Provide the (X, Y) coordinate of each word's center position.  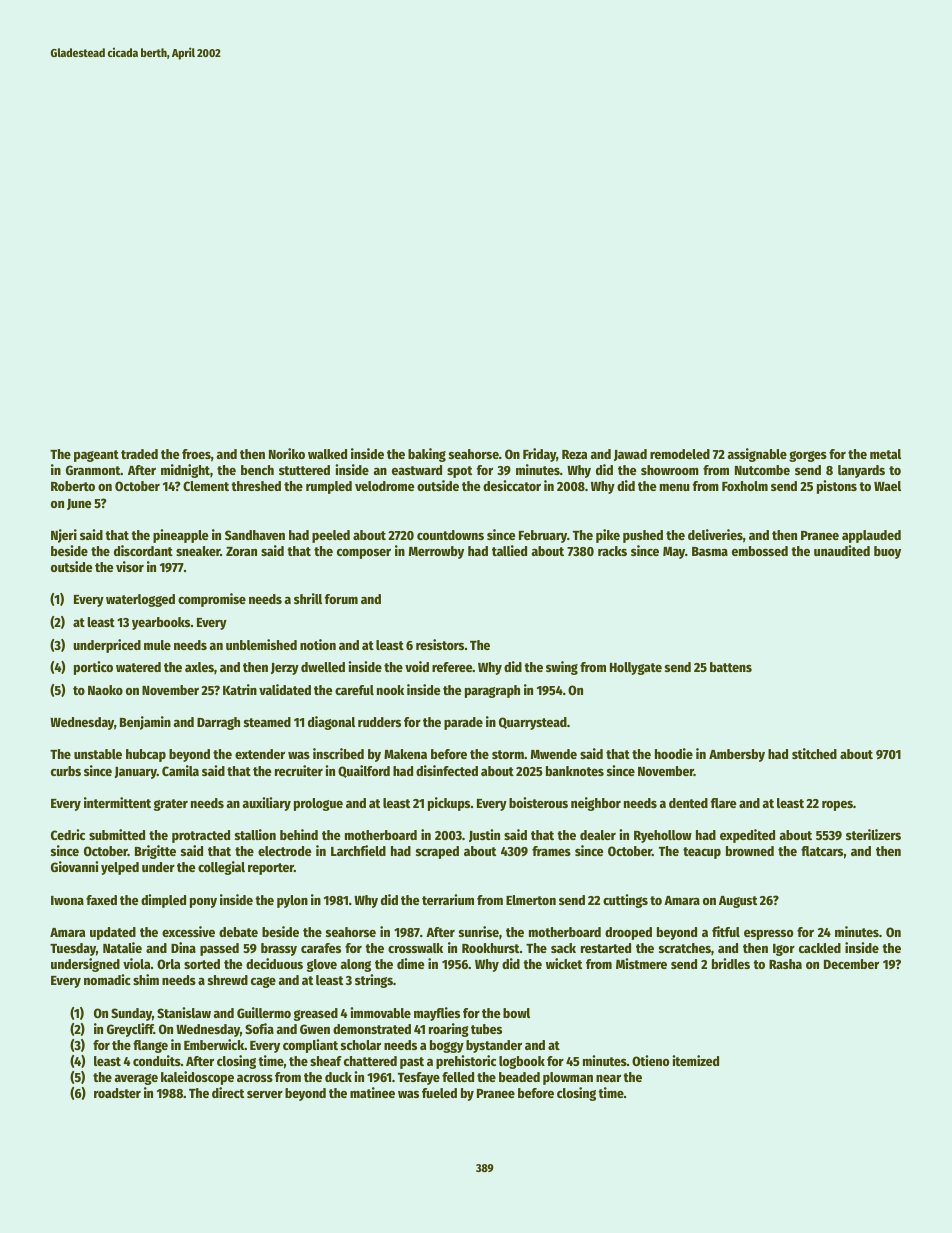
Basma (710, 551)
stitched (814, 753)
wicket (564, 963)
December (851, 964)
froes (196, 454)
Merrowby (436, 552)
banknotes (575, 771)
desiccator (512, 485)
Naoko (105, 690)
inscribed (338, 753)
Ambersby (737, 755)
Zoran (241, 551)
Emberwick (214, 1044)
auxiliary (267, 804)
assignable (757, 455)
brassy (279, 949)
